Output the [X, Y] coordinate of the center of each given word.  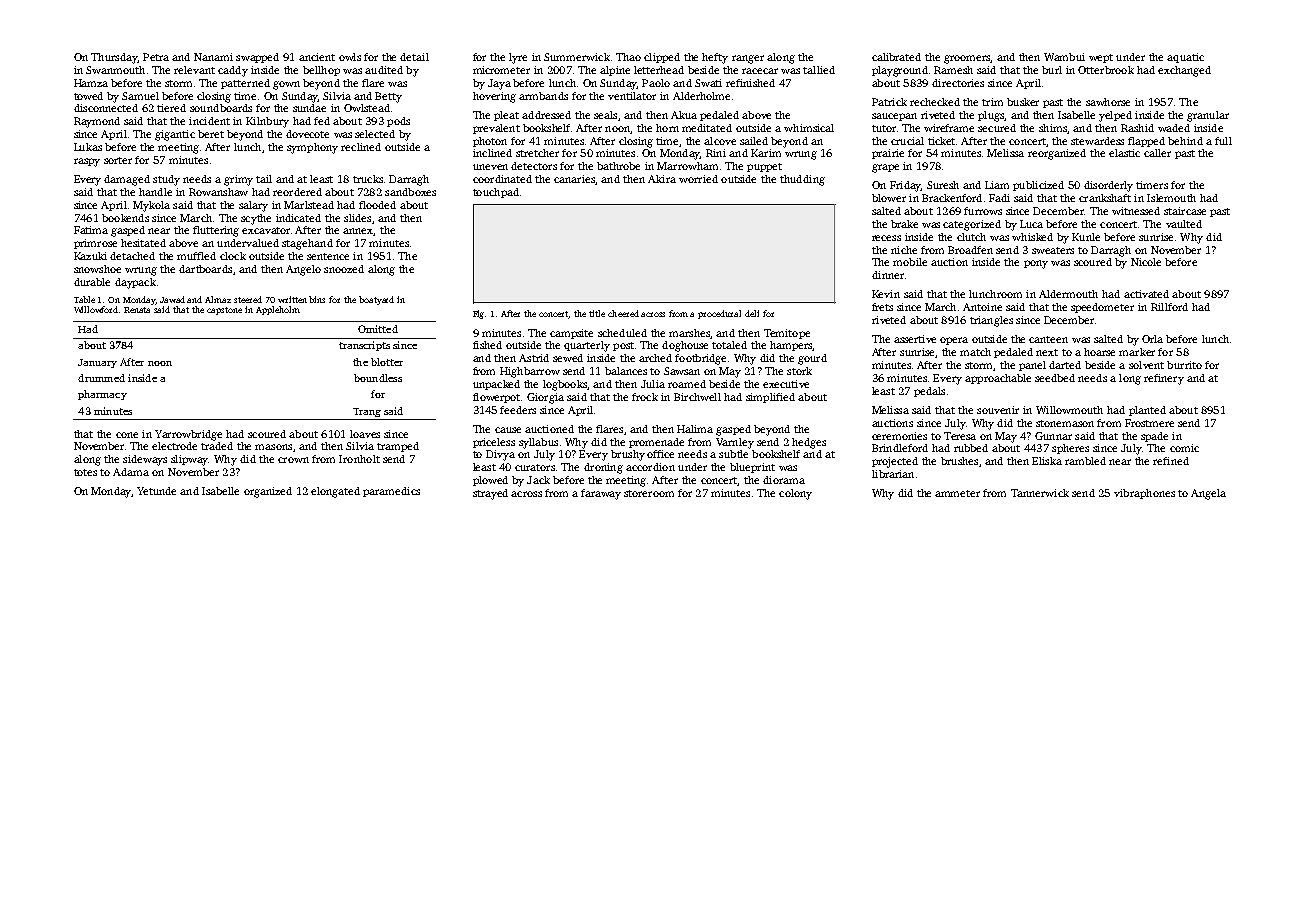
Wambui [1064, 57]
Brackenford [952, 198]
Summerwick [577, 57]
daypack [135, 283]
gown [286, 85]
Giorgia [545, 398]
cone [127, 435]
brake [904, 224]
